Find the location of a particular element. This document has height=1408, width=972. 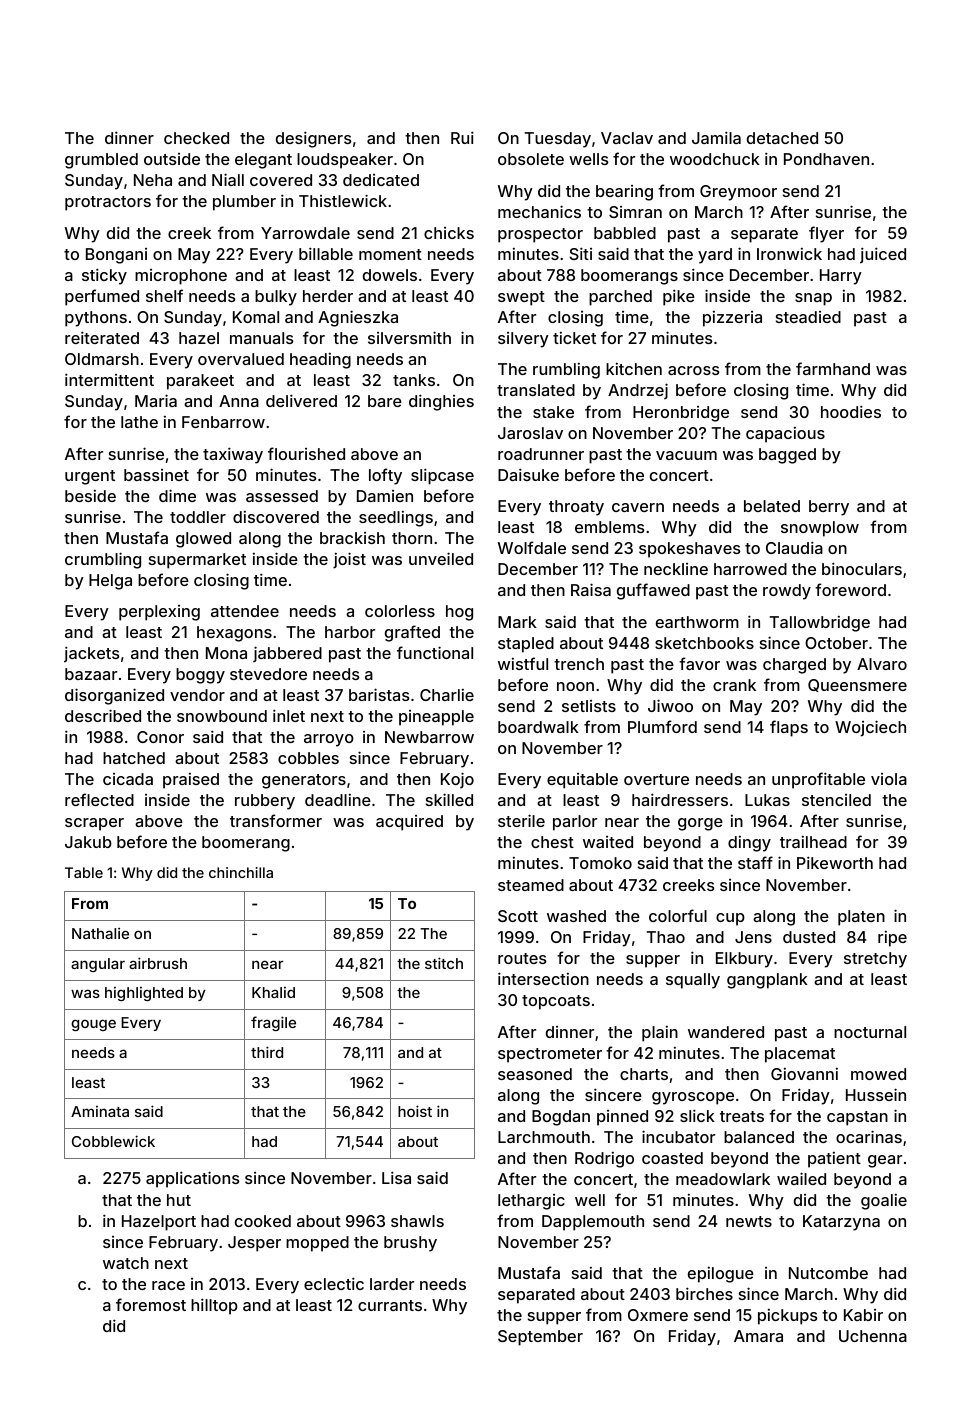

wistful is located at coordinates (523, 663).
